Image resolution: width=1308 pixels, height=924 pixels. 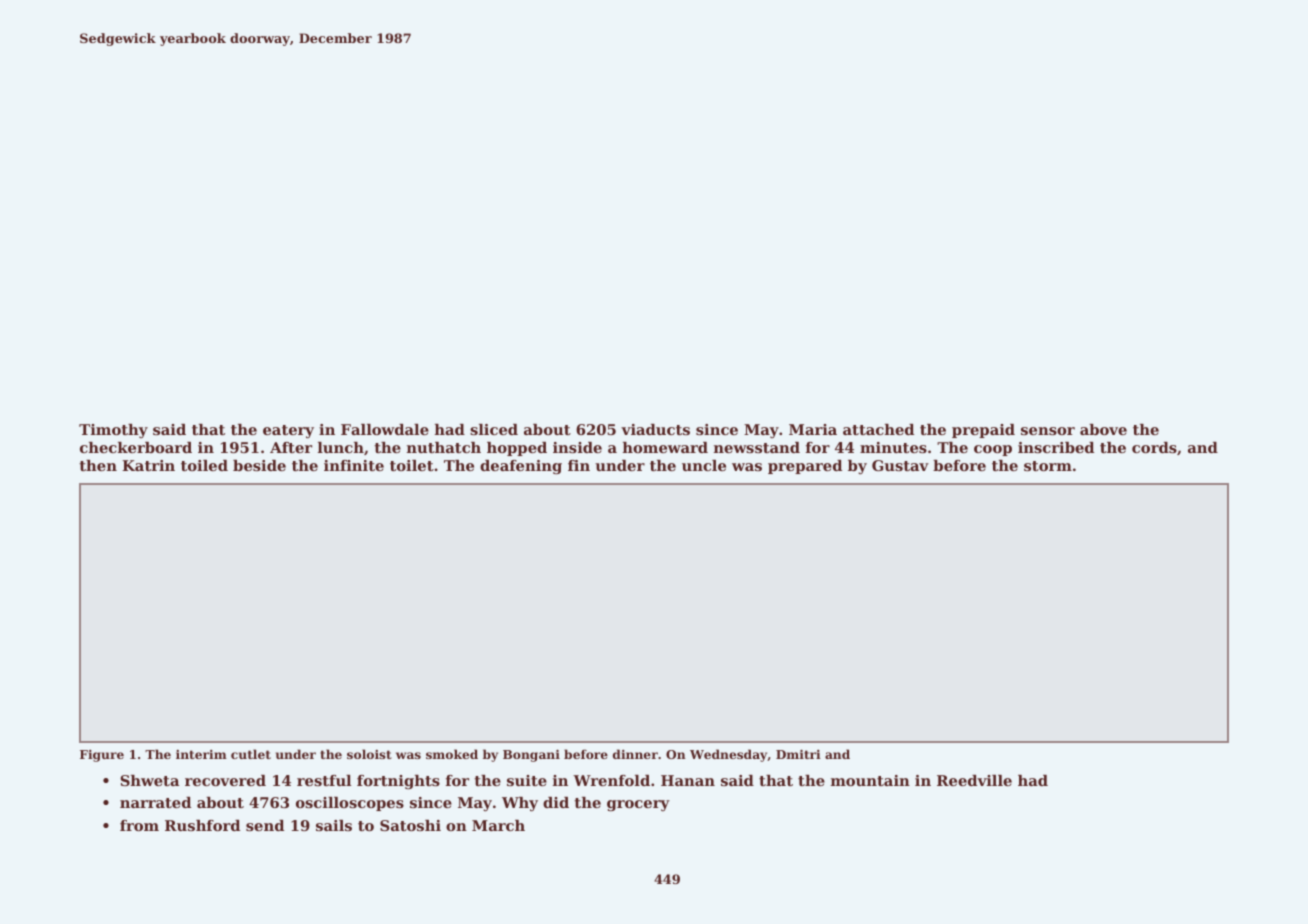 What do you see at coordinates (139, 825) in the screenshot?
I see `from` at bounding box center [139, 825].
